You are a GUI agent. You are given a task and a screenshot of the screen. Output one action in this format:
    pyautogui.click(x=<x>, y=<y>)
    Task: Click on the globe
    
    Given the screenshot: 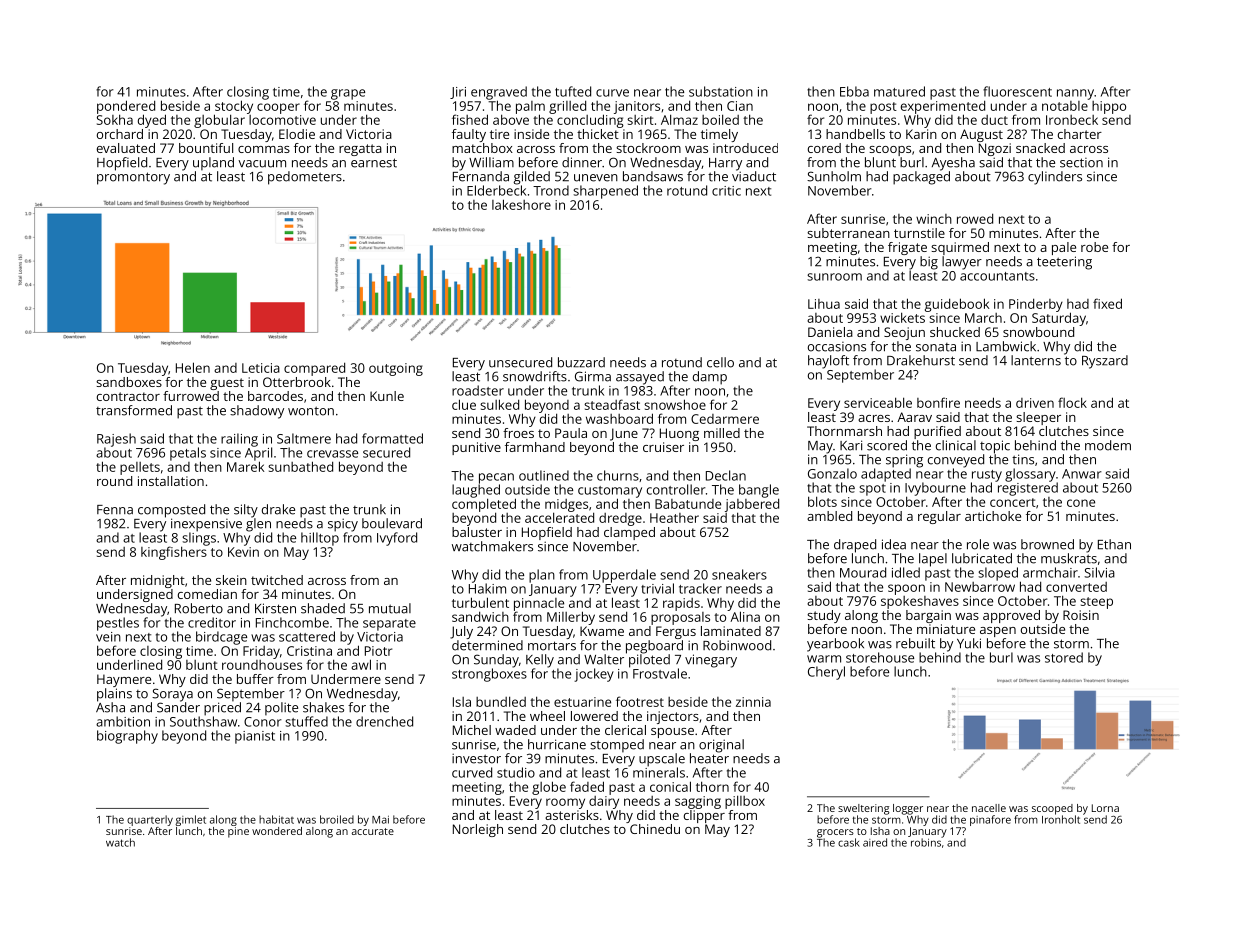 What is the action you would take?
    pyautogui.click(x=549, y=788)
